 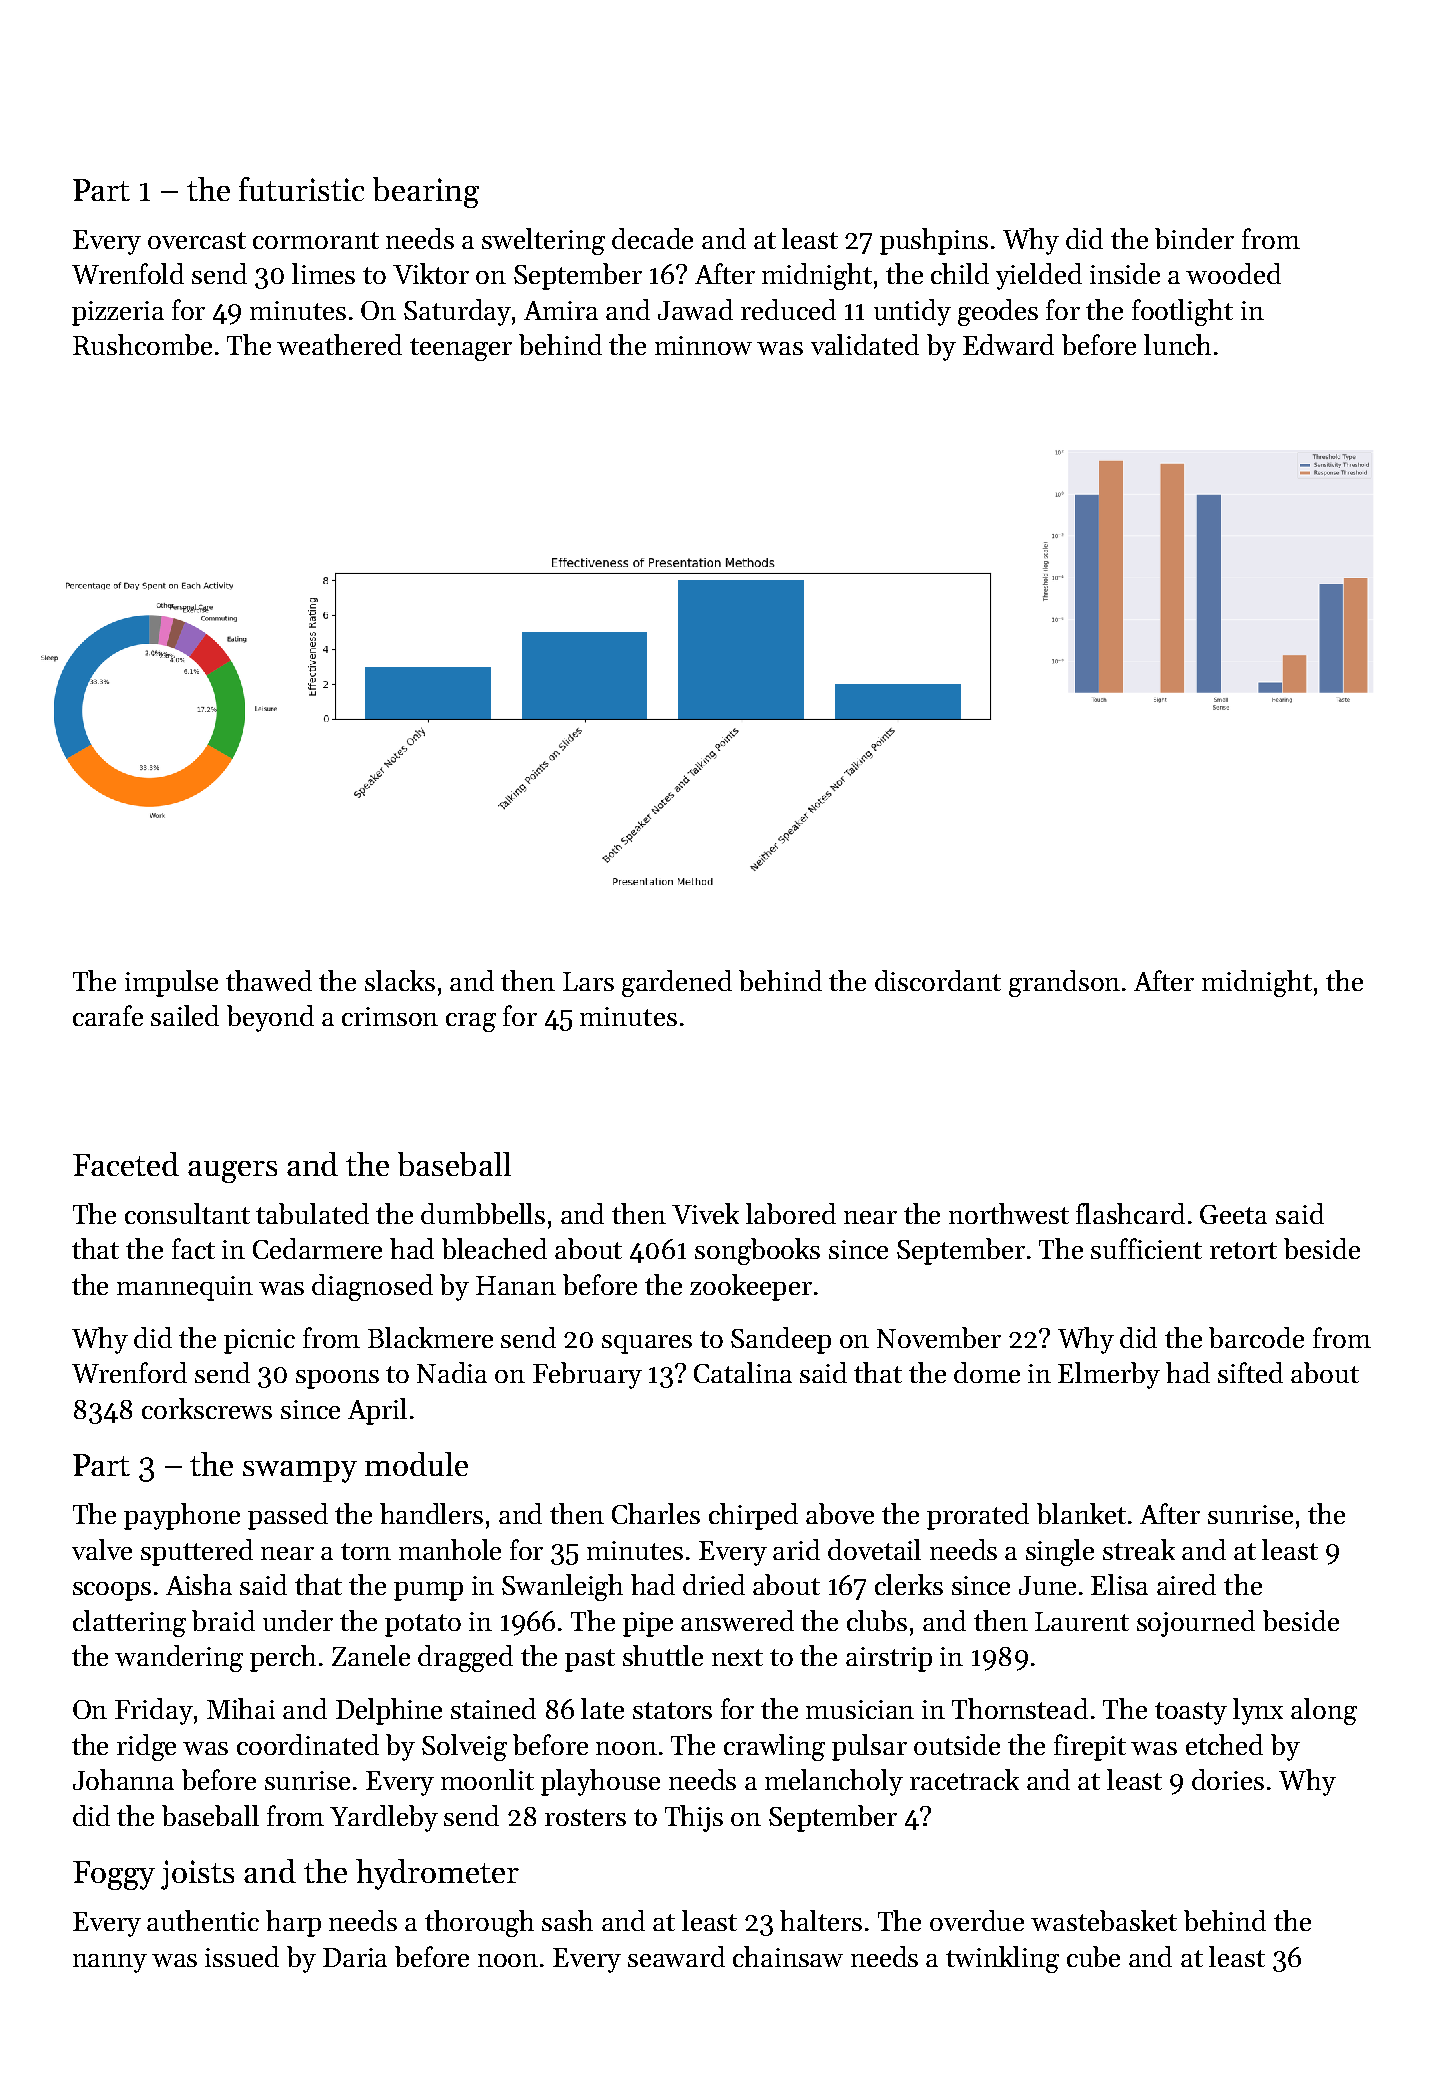 I want to click on clattering, so click(x=129, y=1623).
